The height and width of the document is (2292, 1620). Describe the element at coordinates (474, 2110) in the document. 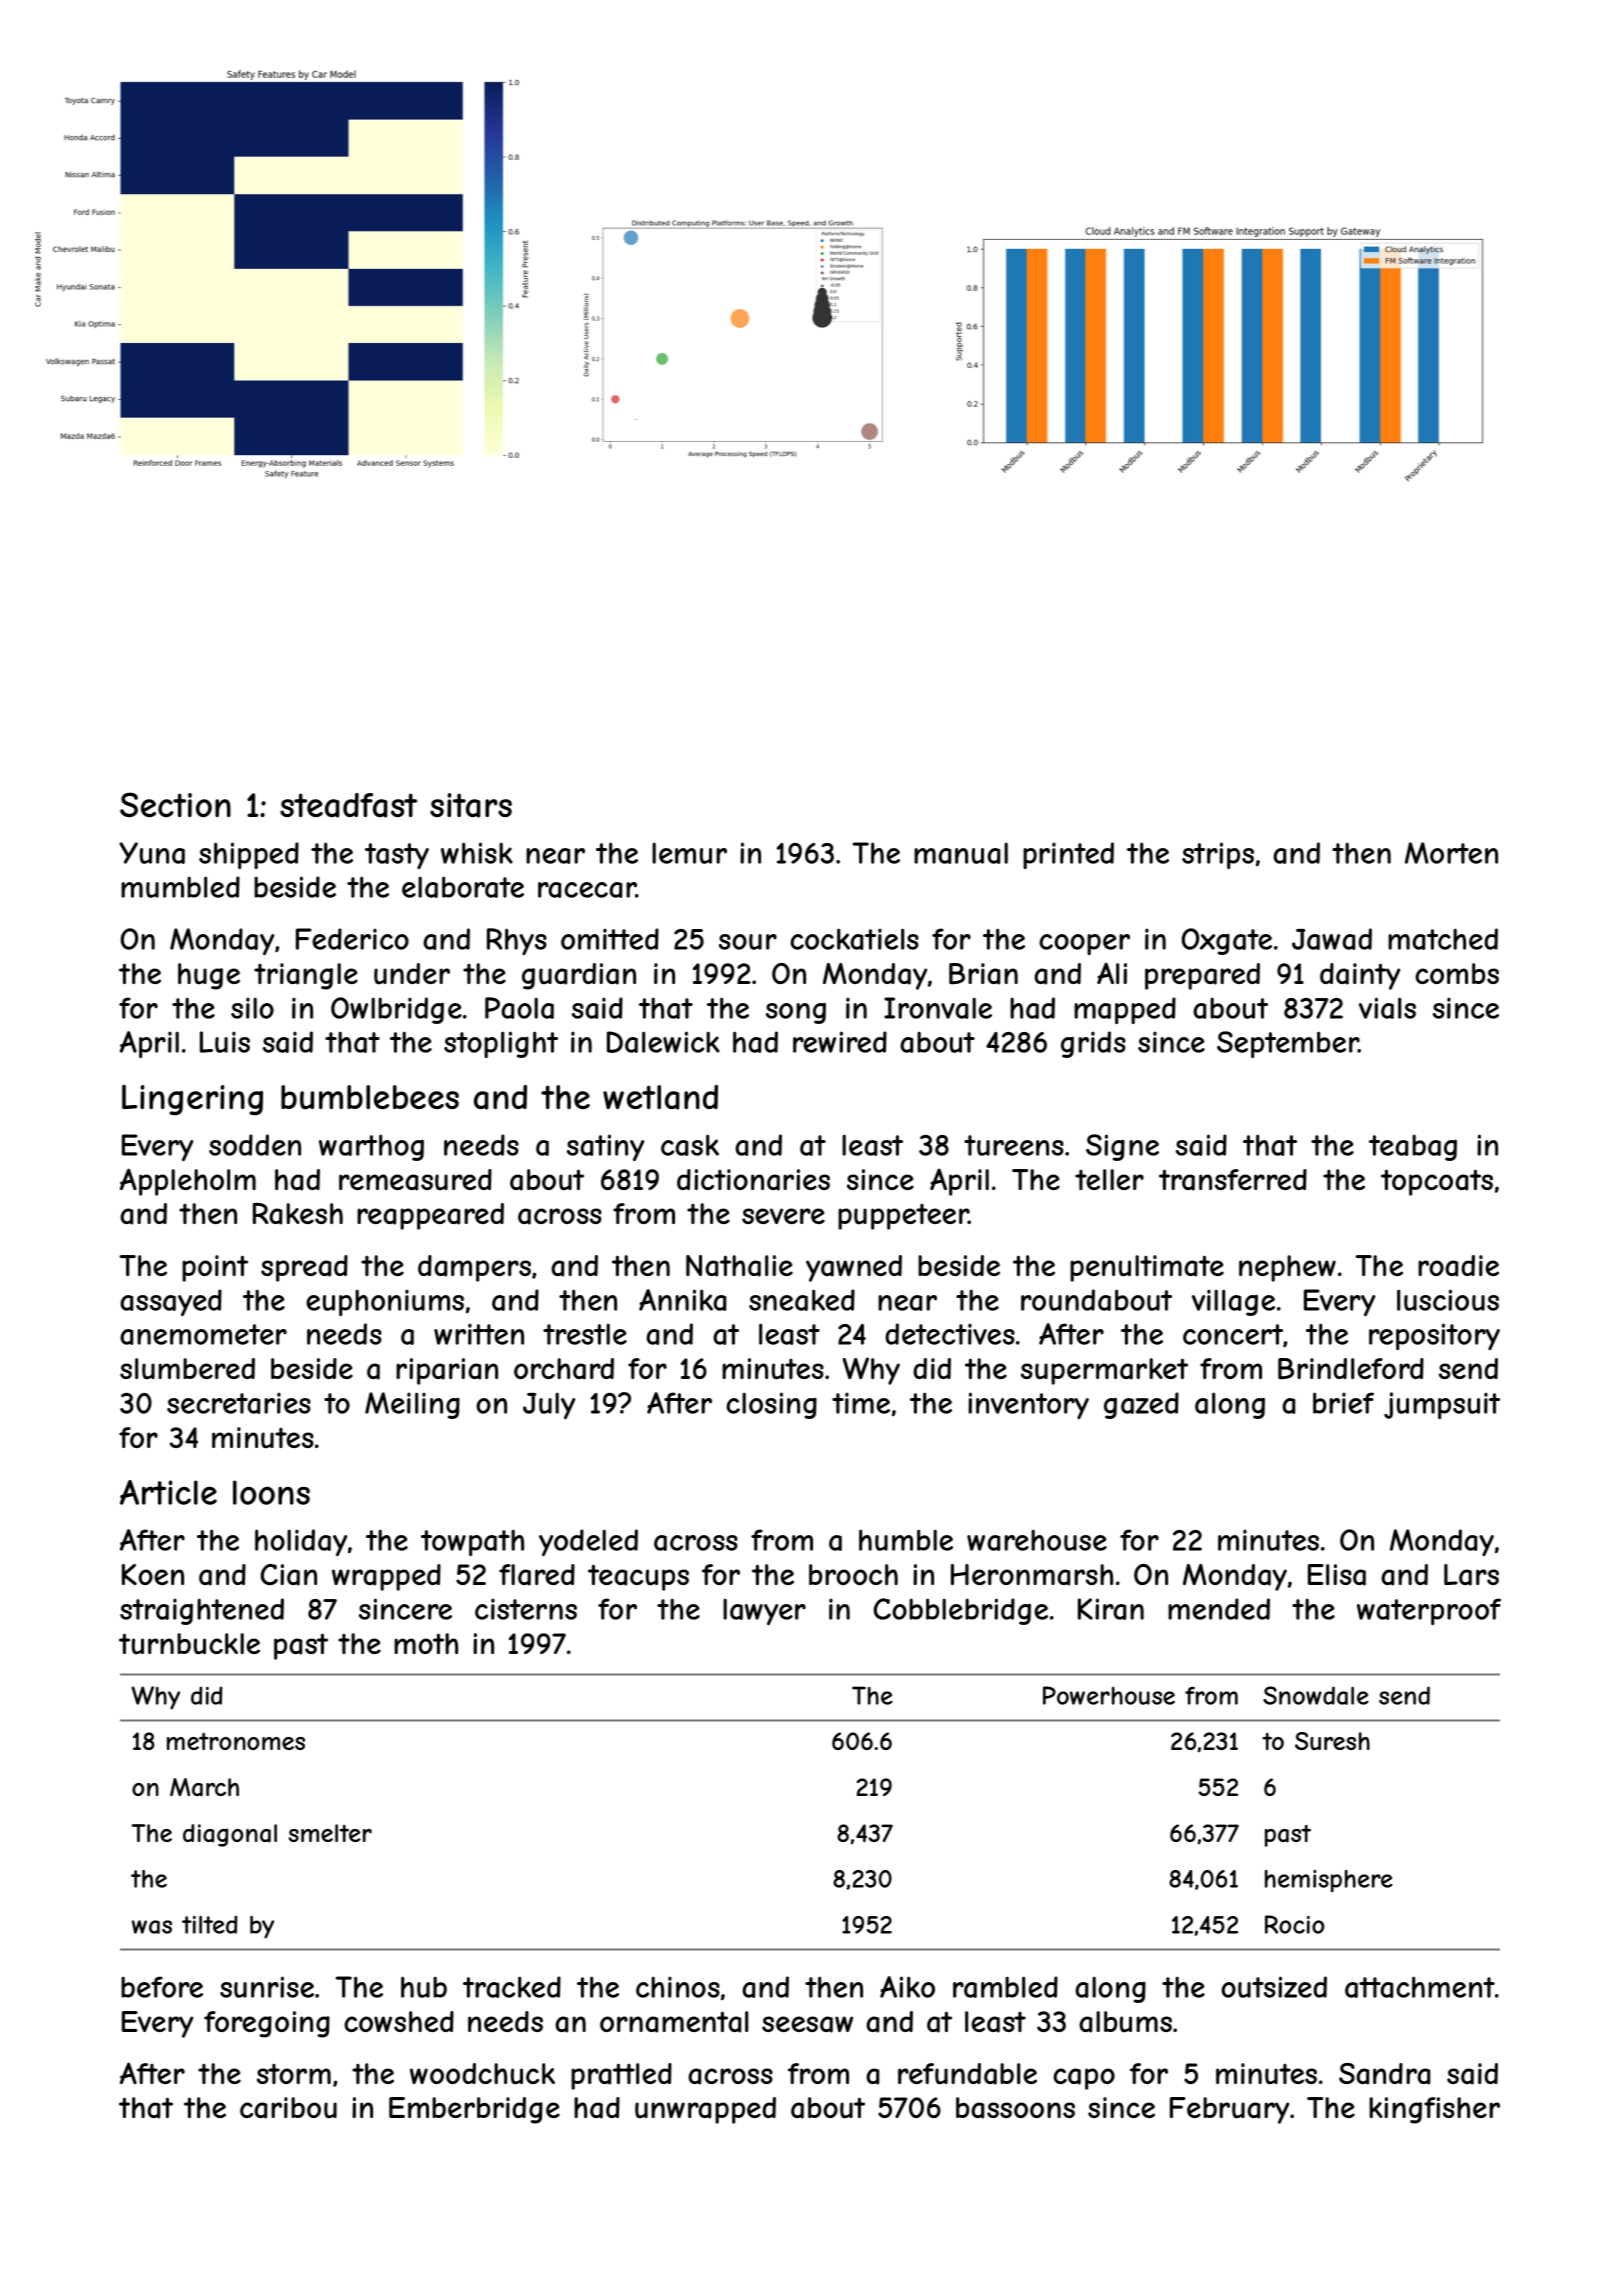

I see `Emberbridge` at that location.
